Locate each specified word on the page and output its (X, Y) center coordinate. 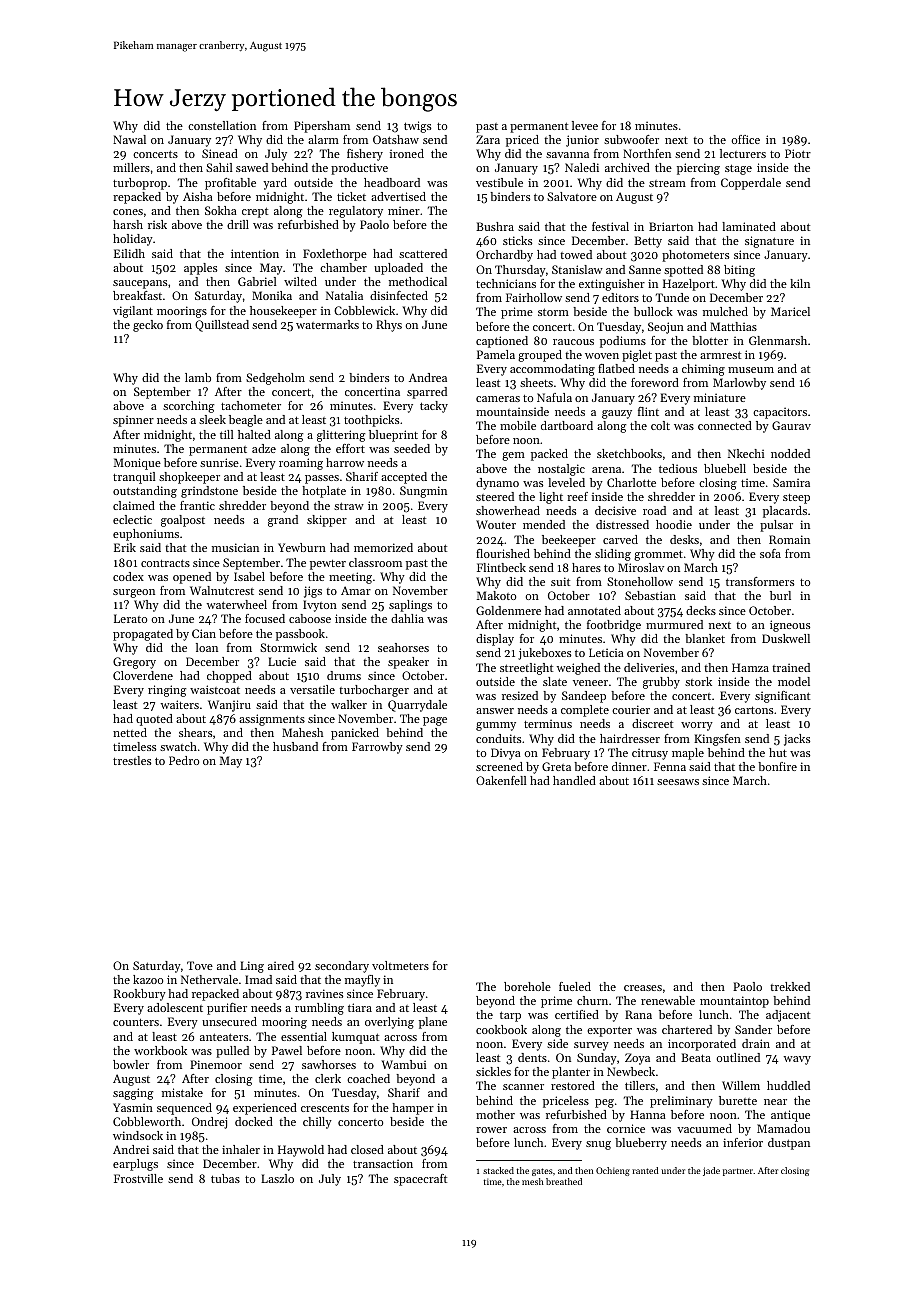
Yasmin (133, 1107)
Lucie (282, 661)
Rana (638, 1014)
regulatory (356, 212)
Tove (200, 965)
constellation (222, 125)
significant (782, 697)
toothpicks (371, 421)
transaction (383, 1163)
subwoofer (631, 139)
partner (738, 1172)
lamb (198, 377)
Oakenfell (501, 780)
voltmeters (400, 965)
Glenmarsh (778, 340)
